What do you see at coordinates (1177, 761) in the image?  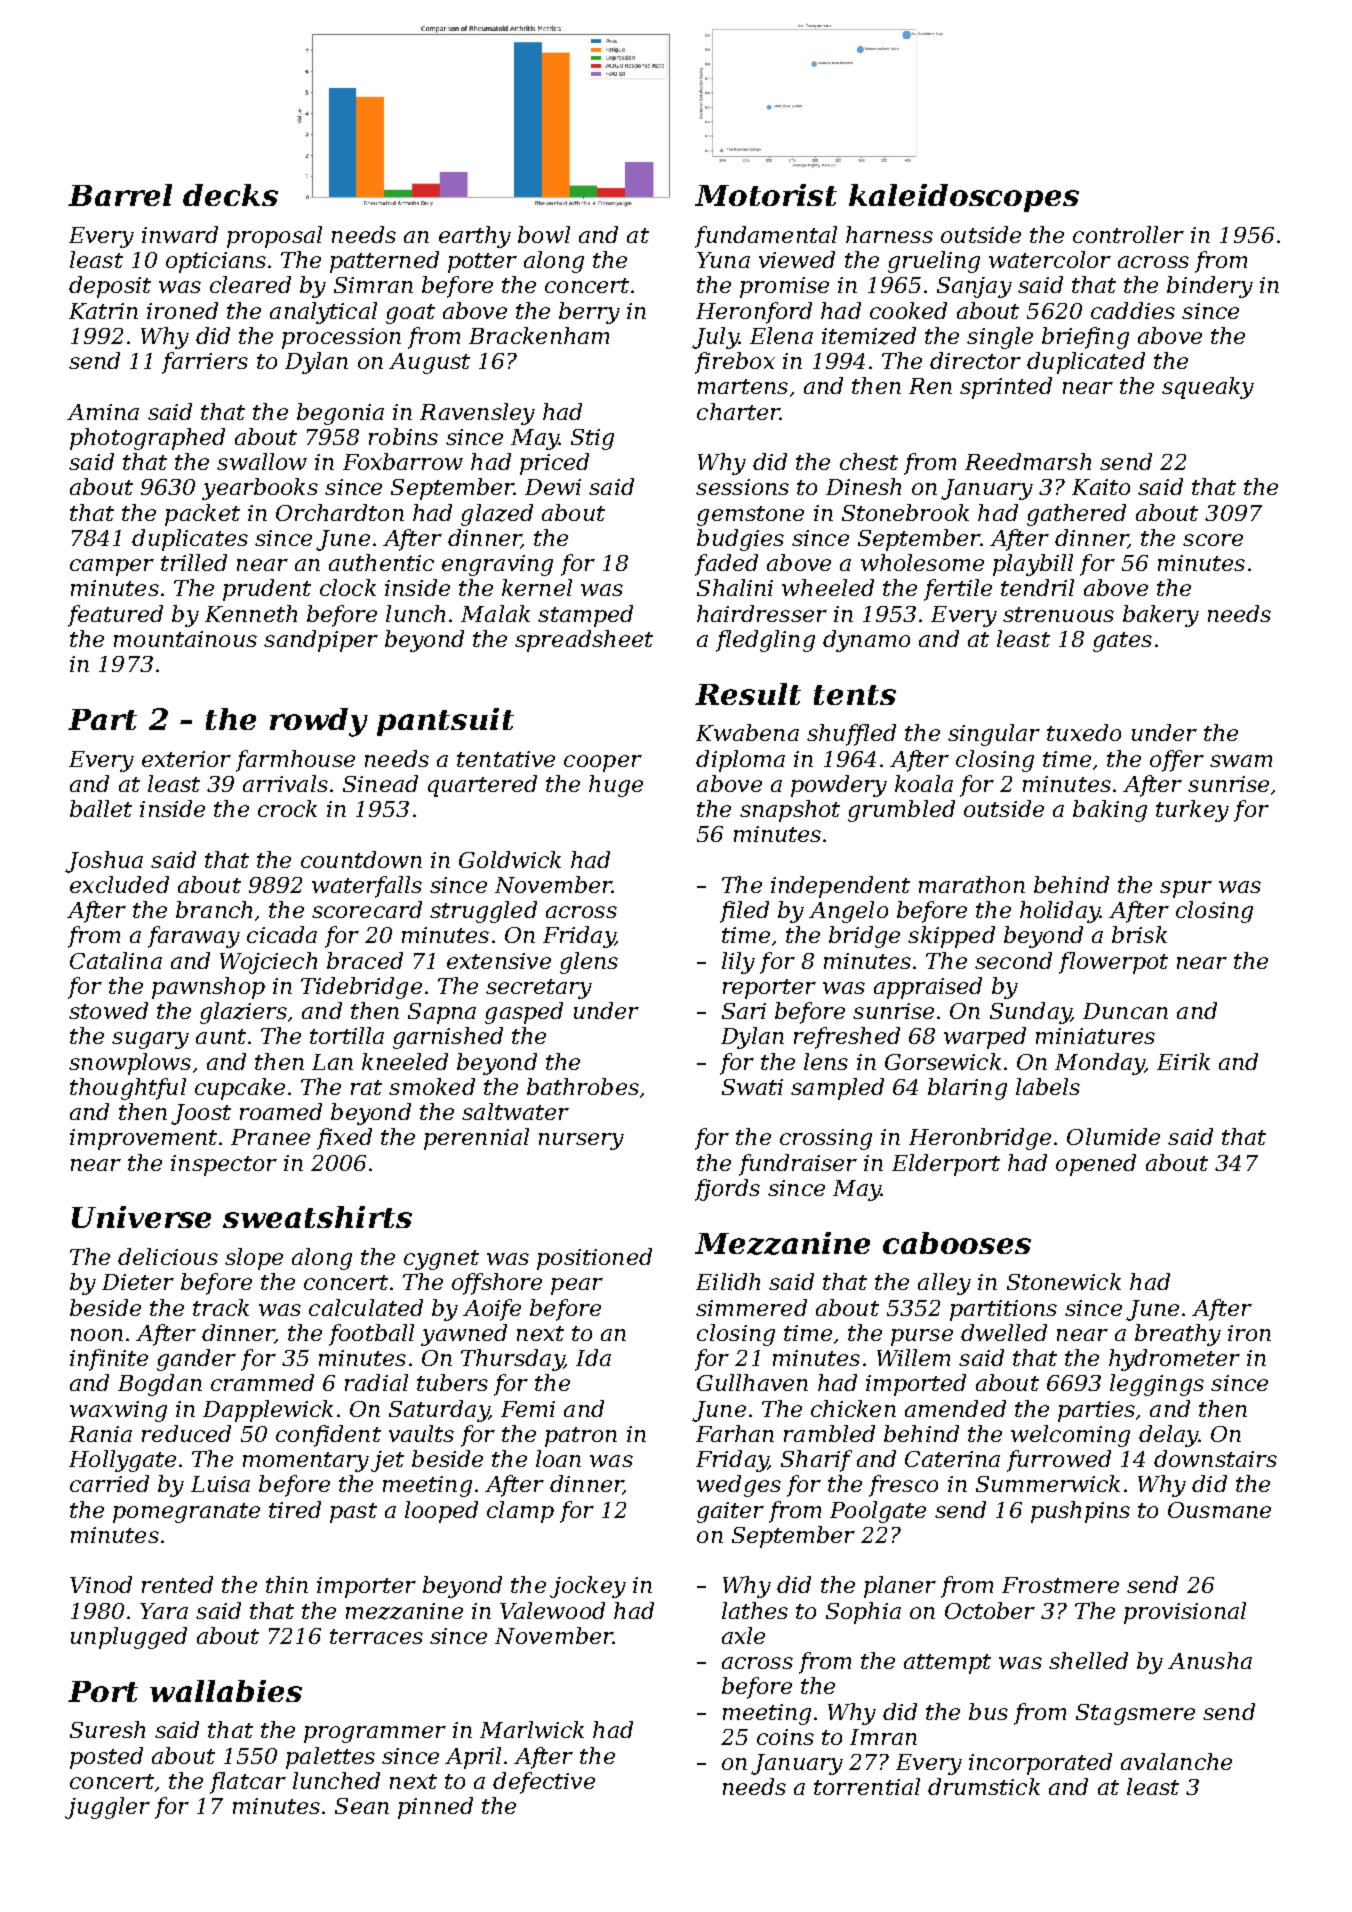 I see `offer` at bounding box center [1177, 761].
